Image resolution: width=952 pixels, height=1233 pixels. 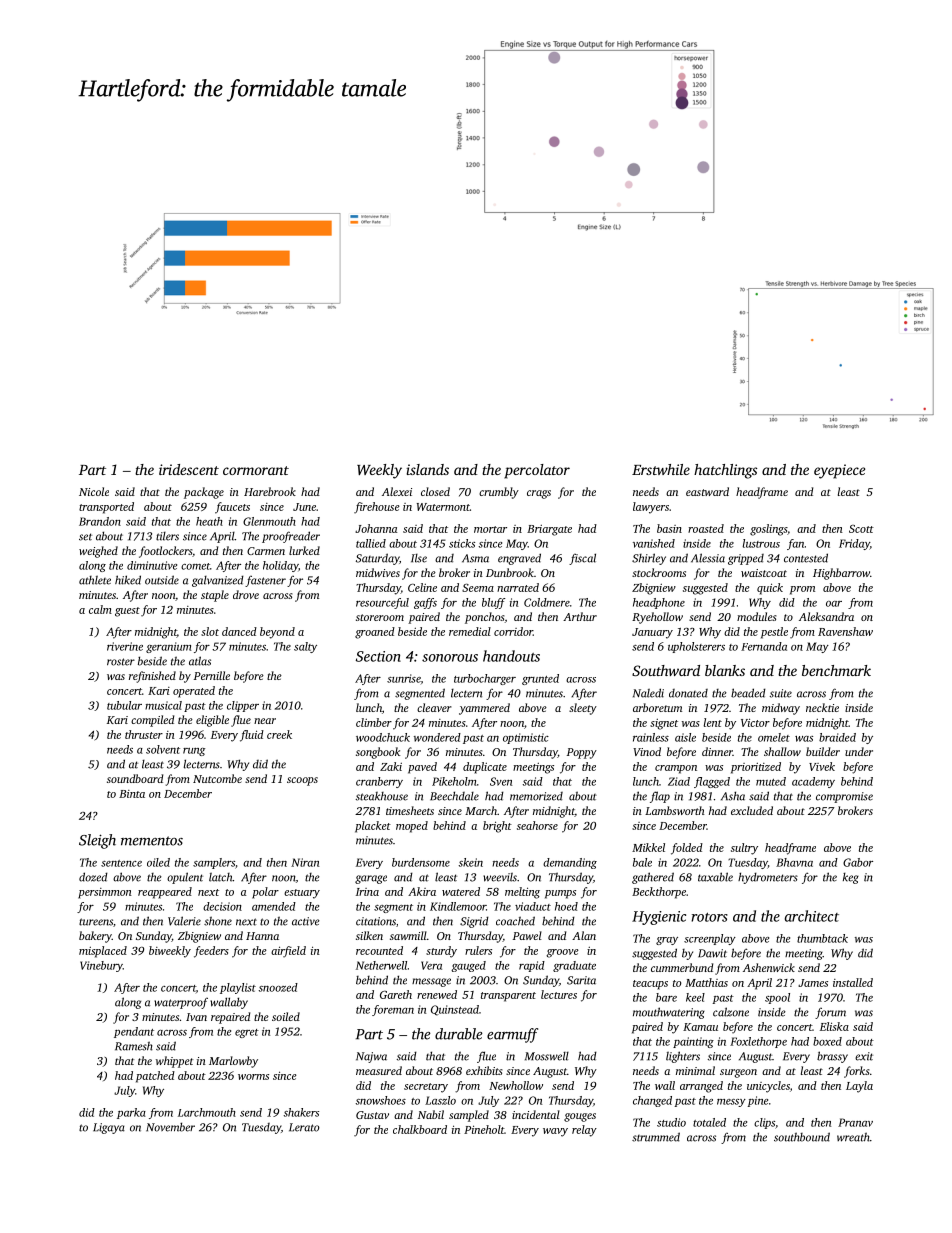 What do you see at coordinates (859, 751) in the document?
I see `under` at bounding box center [859, 751].
